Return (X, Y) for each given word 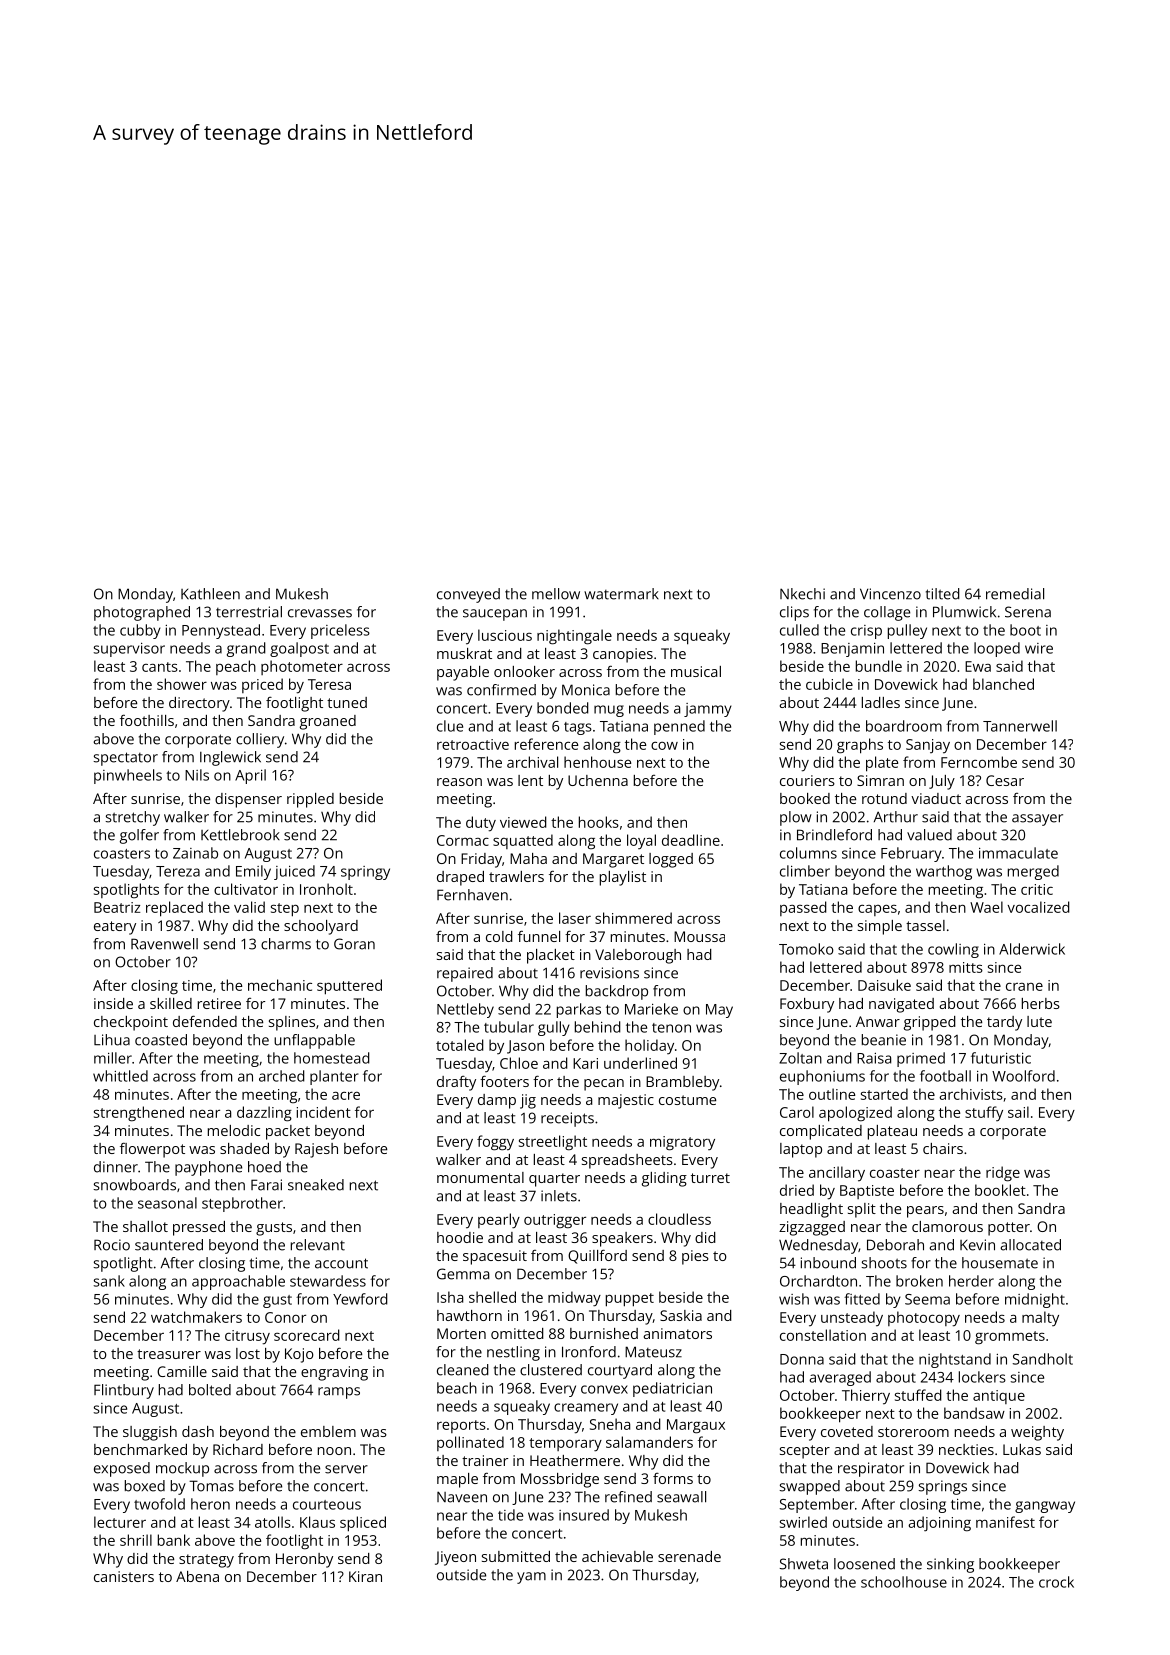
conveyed (468, 595)
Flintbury (124, 1391)
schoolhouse (904, 1582)
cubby (140, 631)
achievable (617, 1556)
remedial (1015, 594)
